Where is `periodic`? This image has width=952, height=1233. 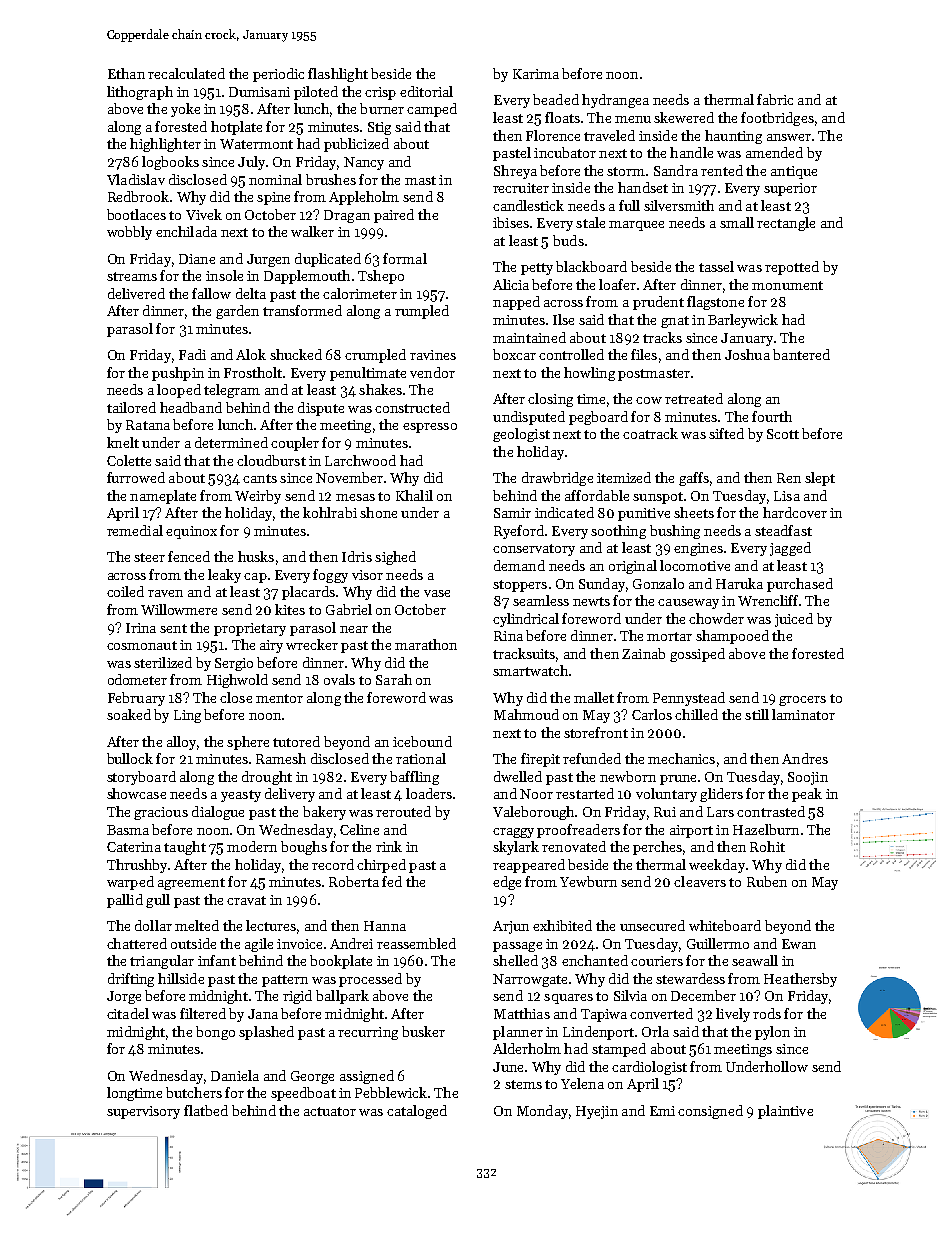
periodic is located at coordinates (278, 75).
